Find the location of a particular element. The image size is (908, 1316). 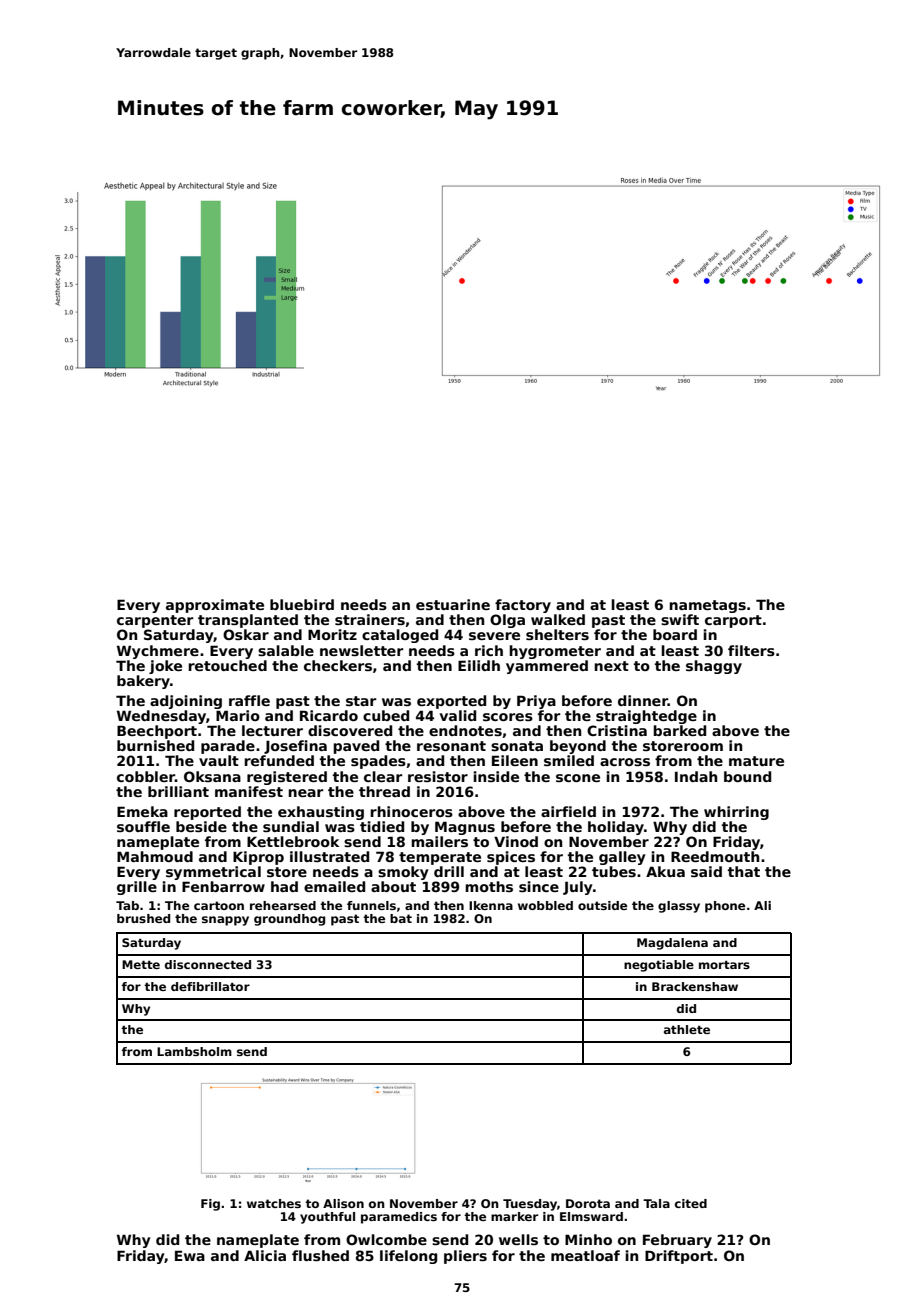

Olga is located at coordinates (507, 621).
